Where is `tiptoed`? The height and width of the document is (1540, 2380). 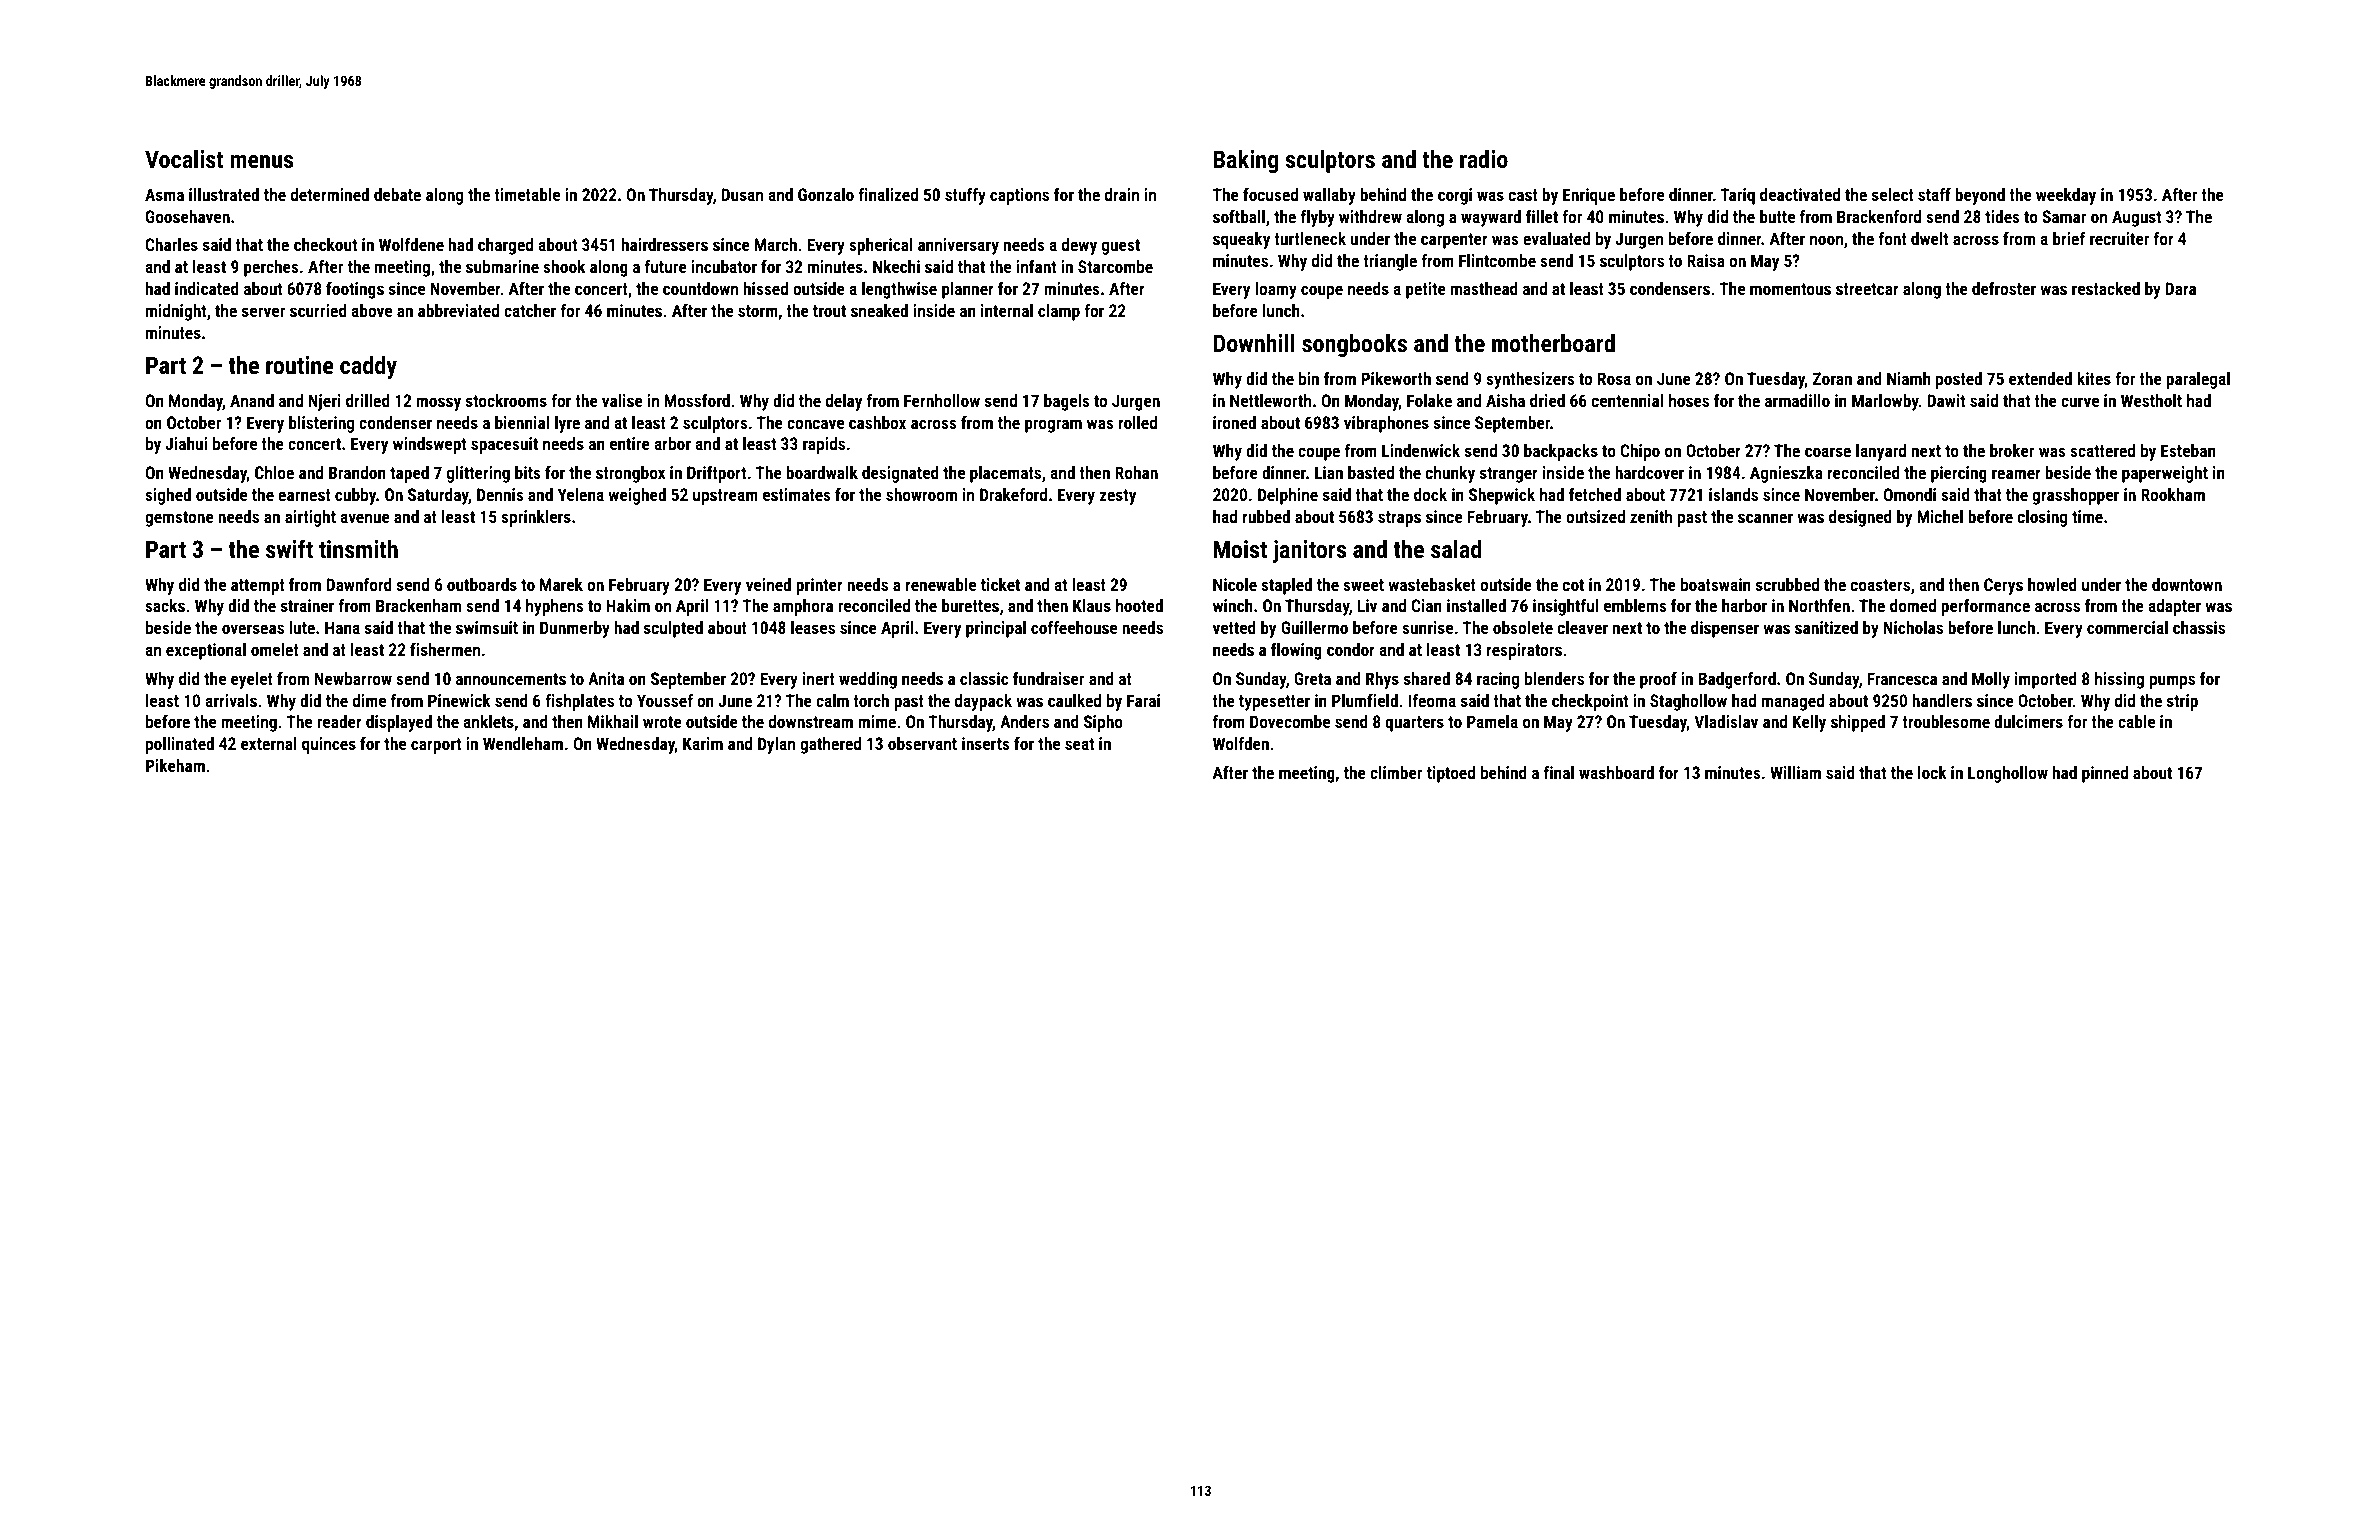
tiptoed is located at coordinates (1451, 774).
